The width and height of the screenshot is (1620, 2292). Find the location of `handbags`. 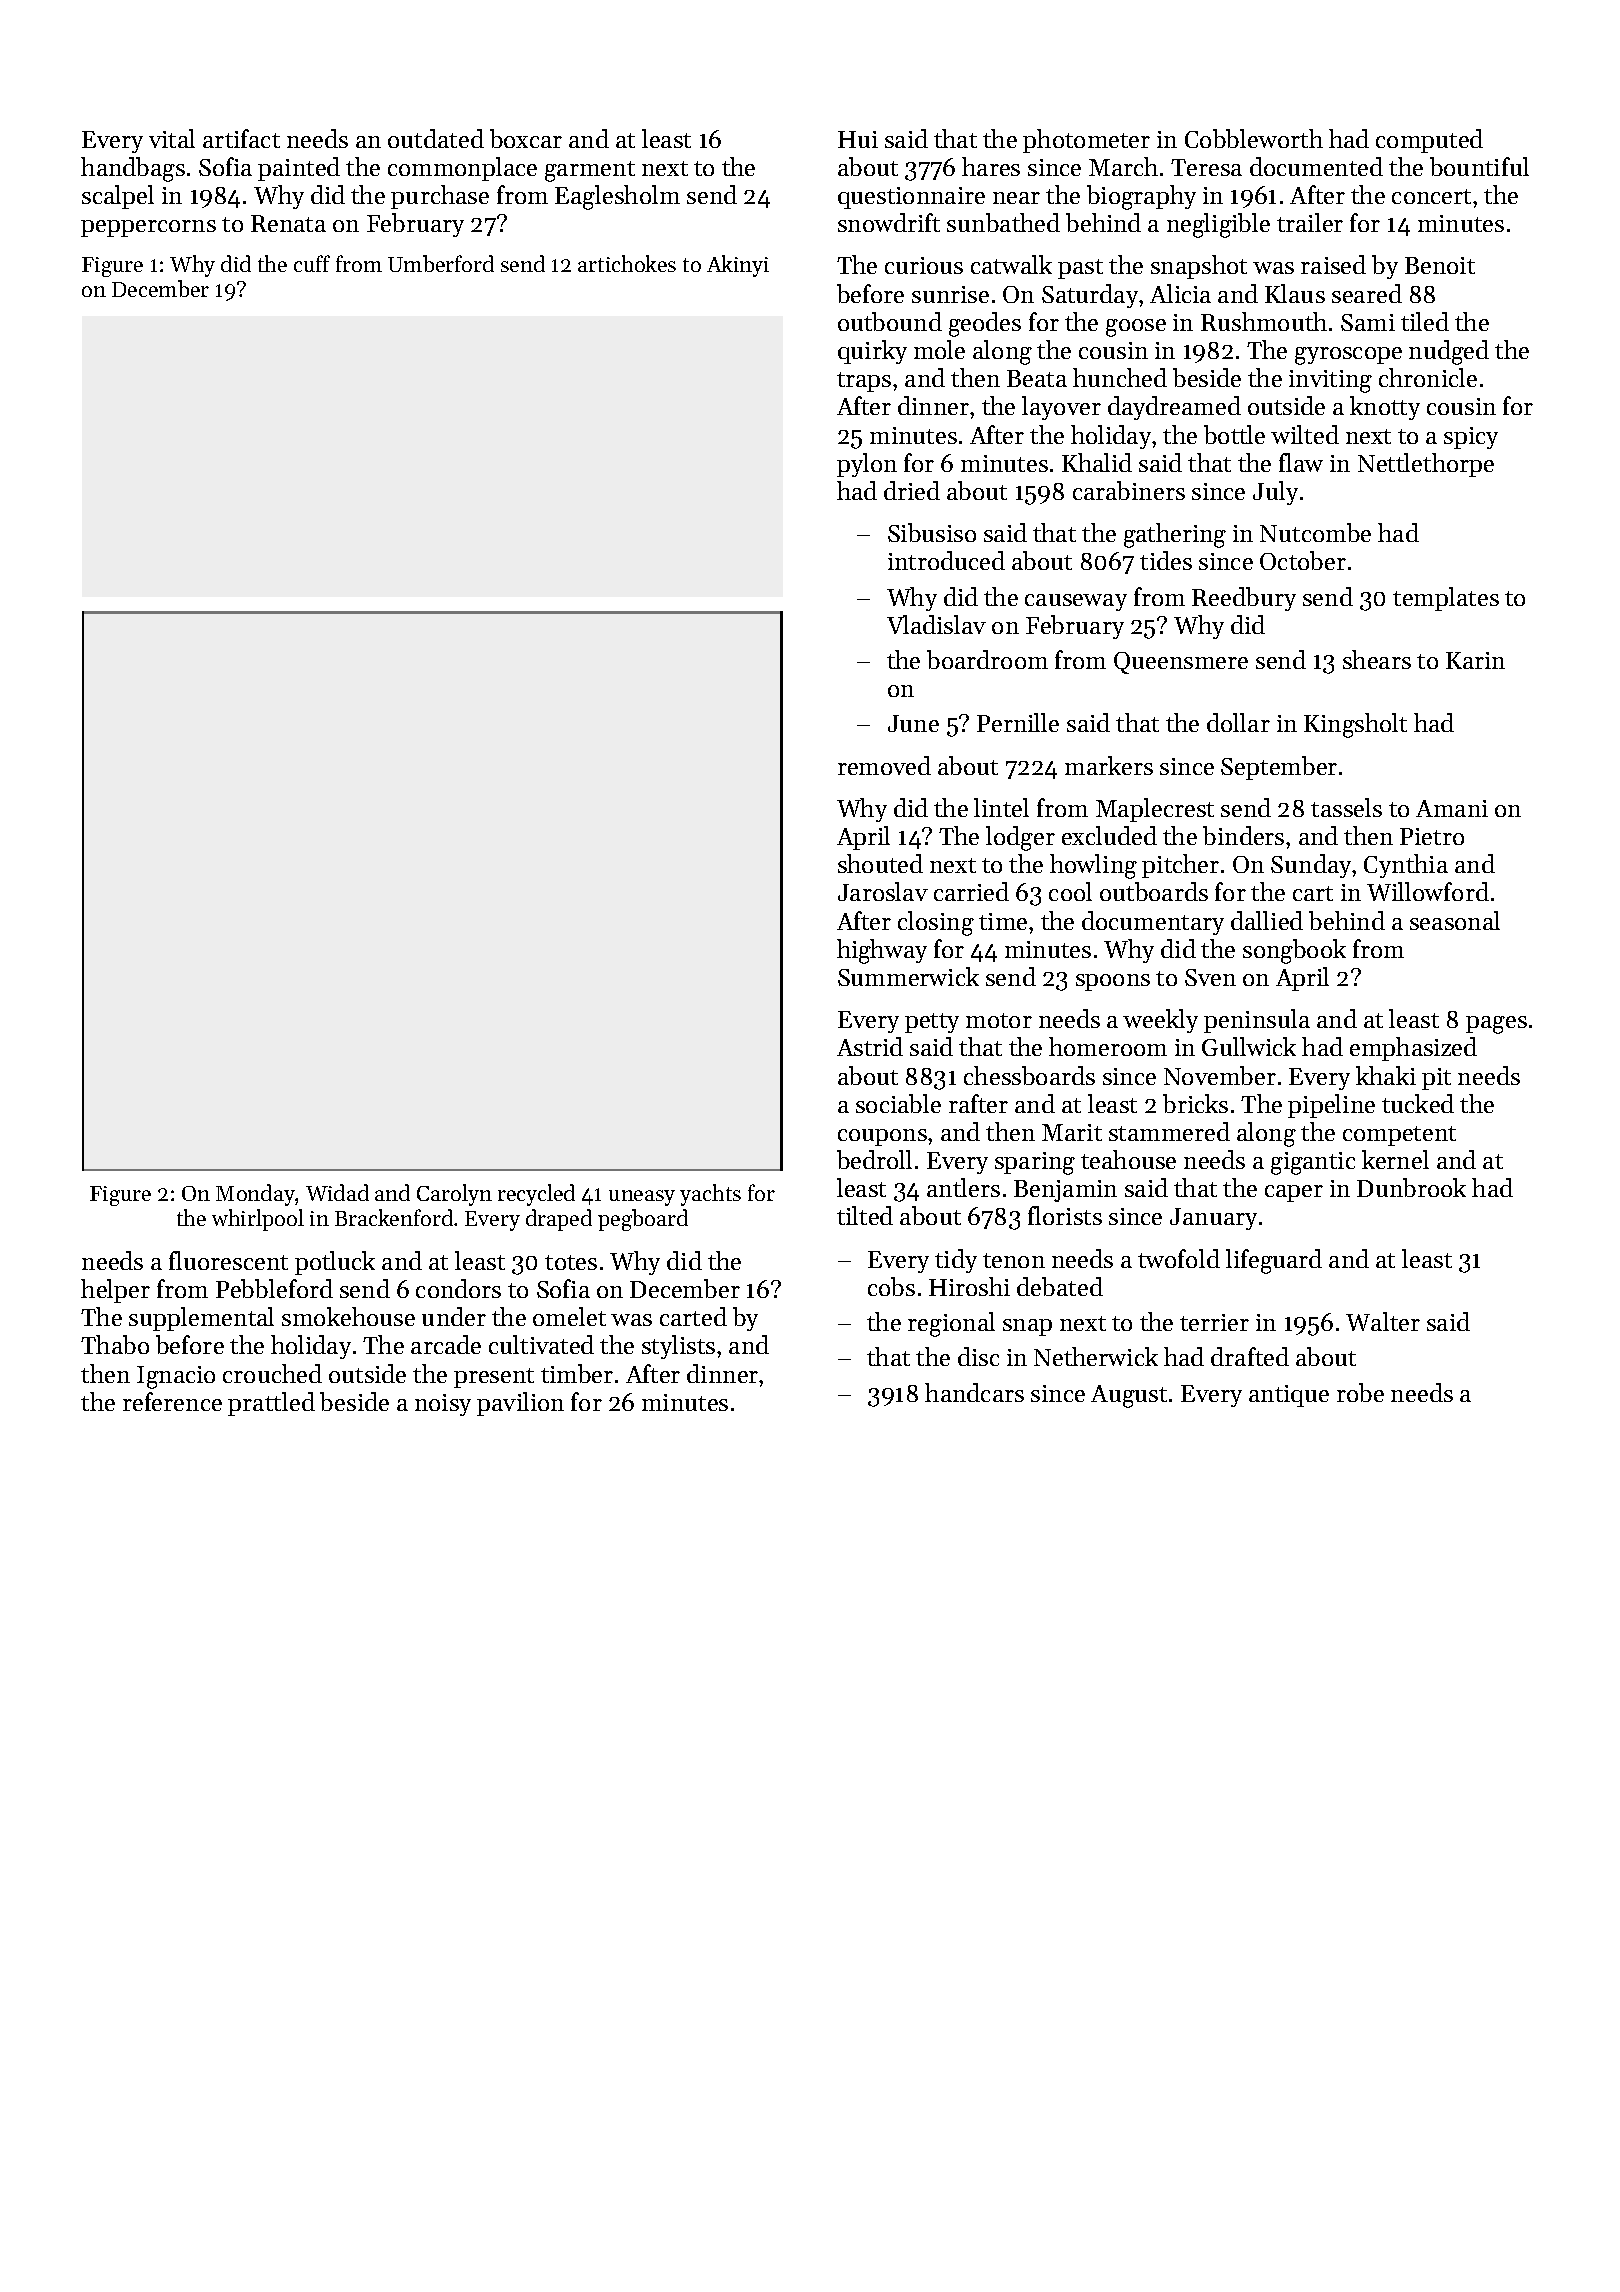

handbags is located at coordinates (133, 169).
